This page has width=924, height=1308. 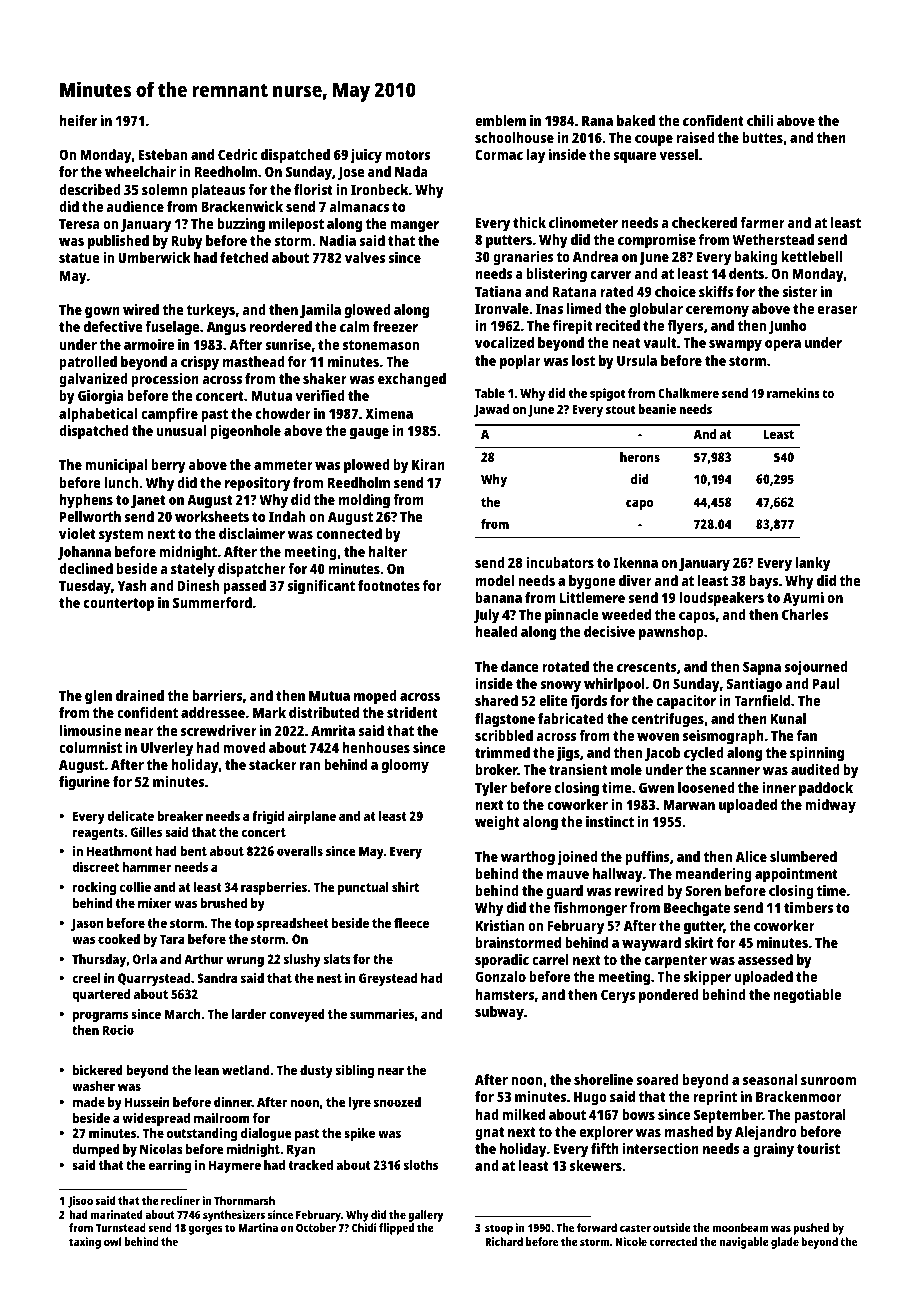 What do you see at coordinates (500, 120) in the page?
I see `emblem` at bounding box center [500, 120].
